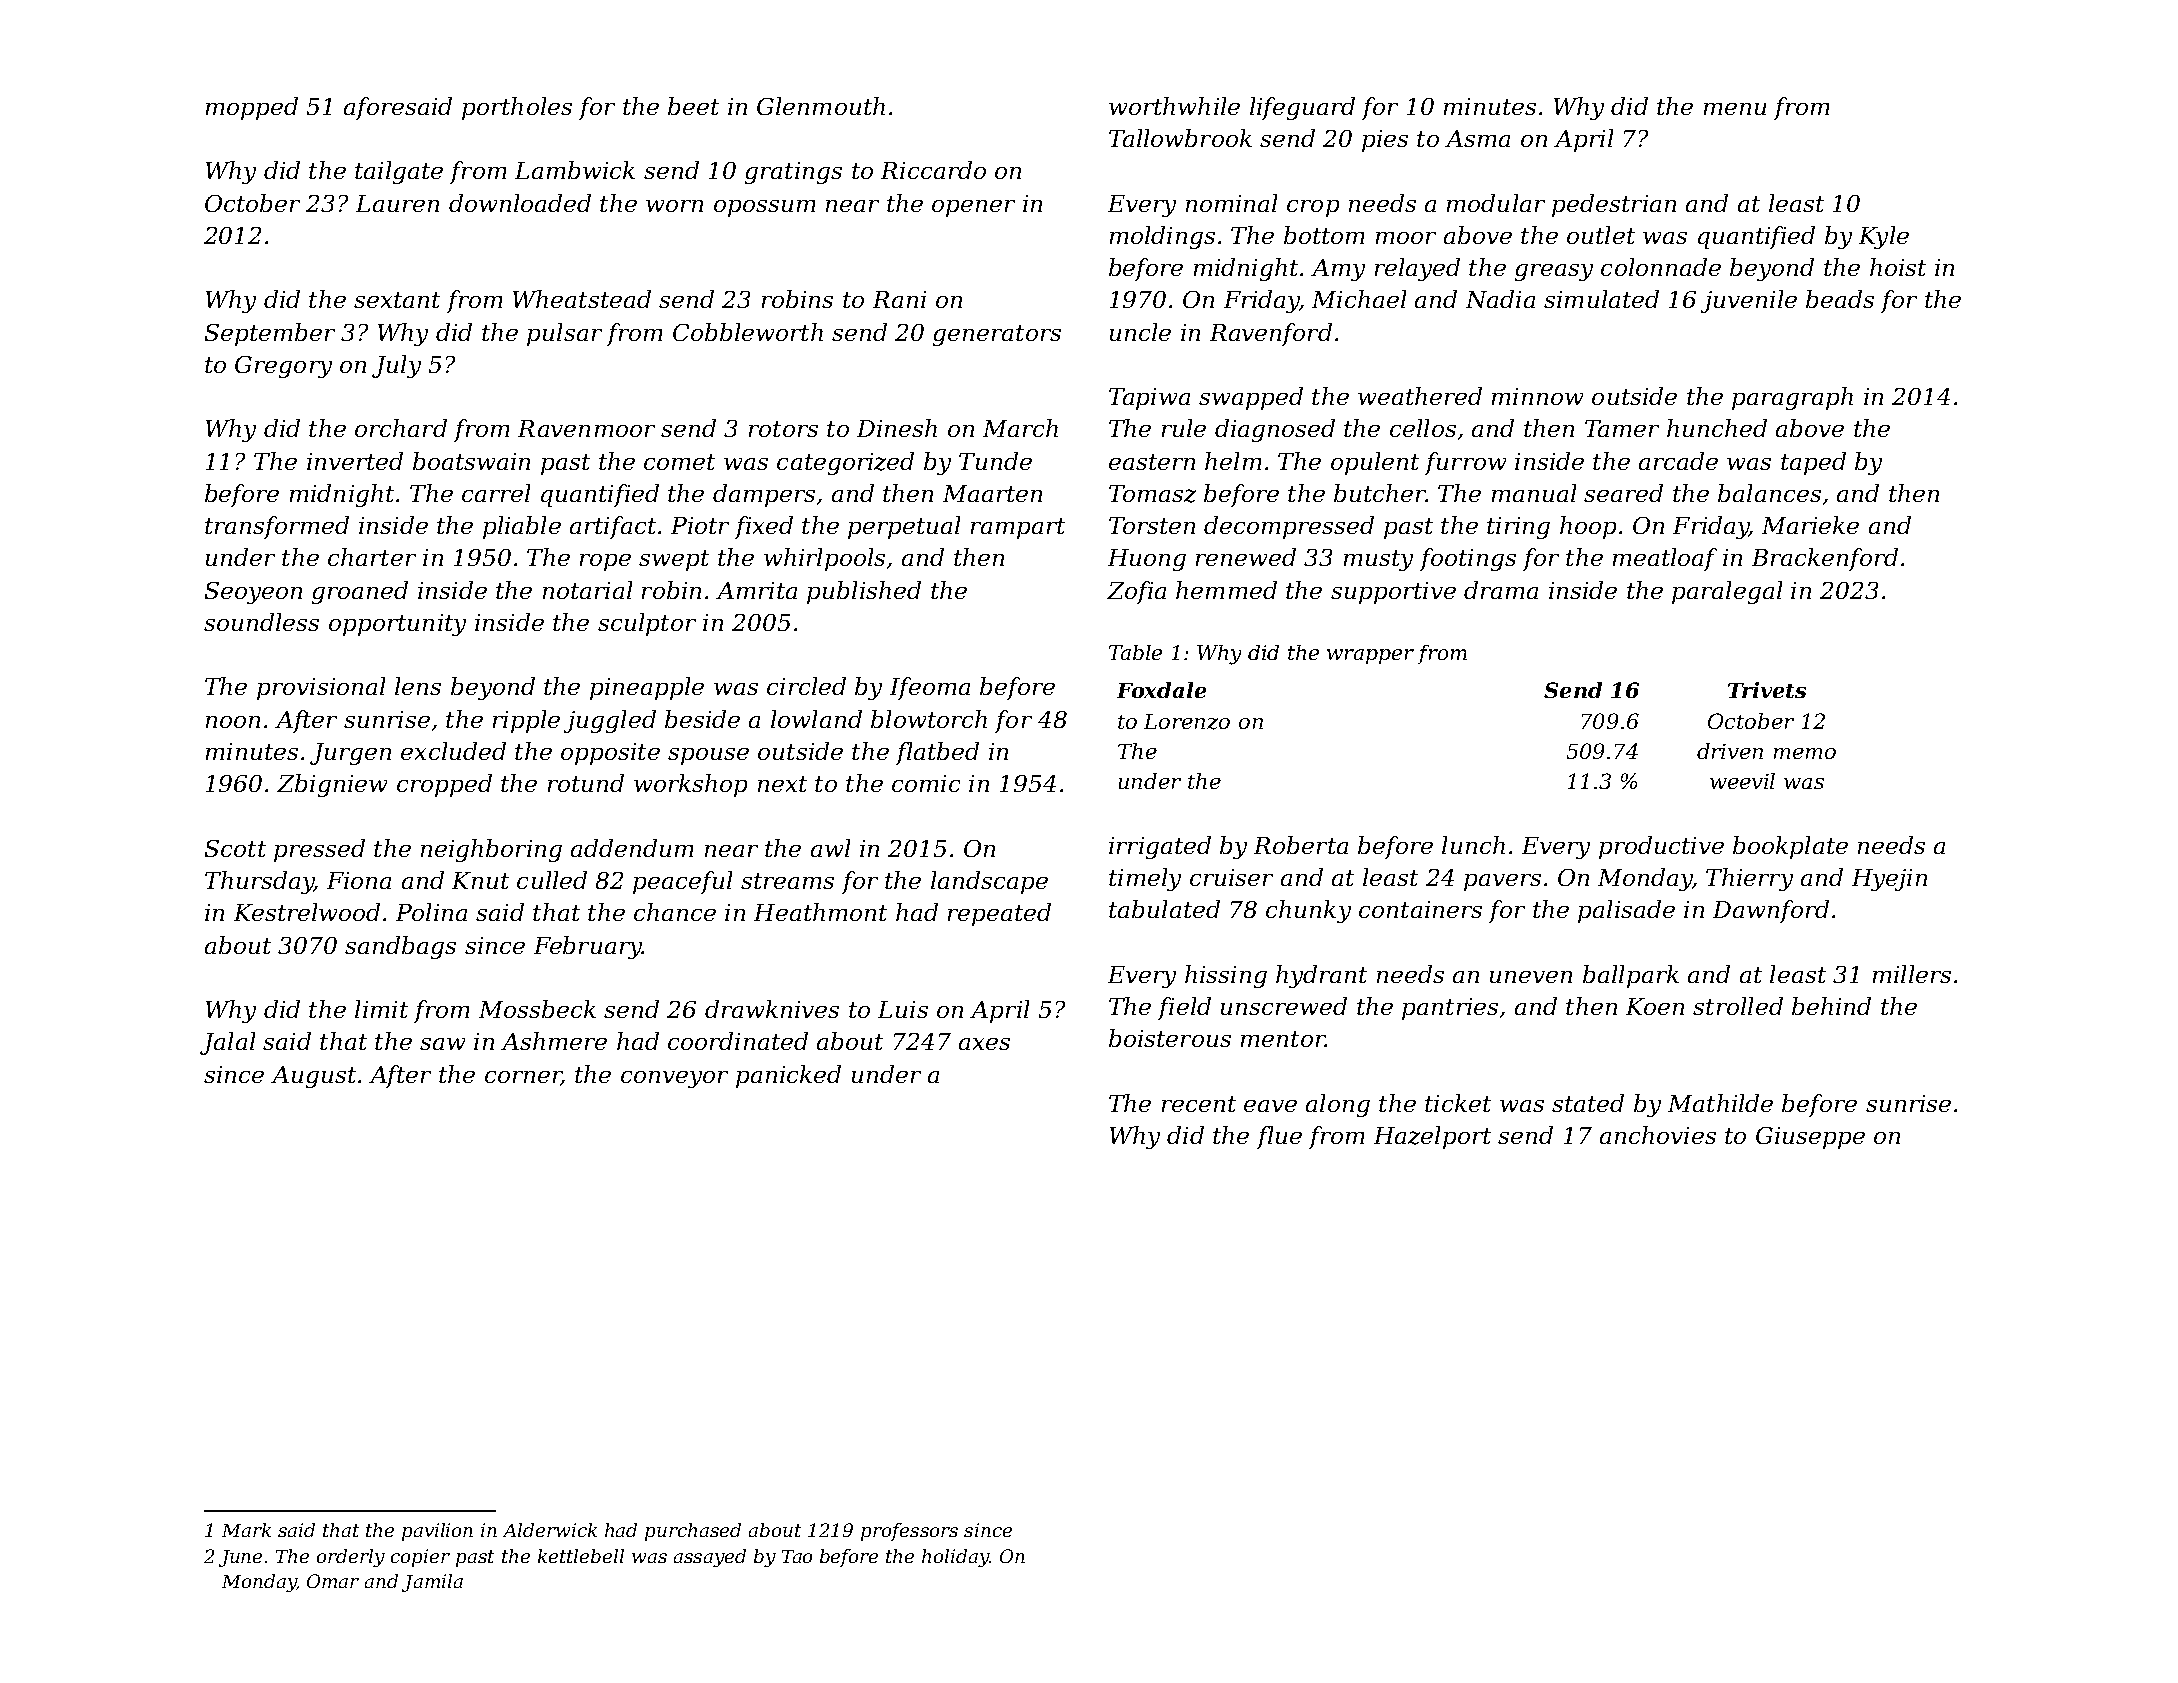  Describe the element at coordinates (432, 1583) in the screenshot. I see `Jamila` at that location.
